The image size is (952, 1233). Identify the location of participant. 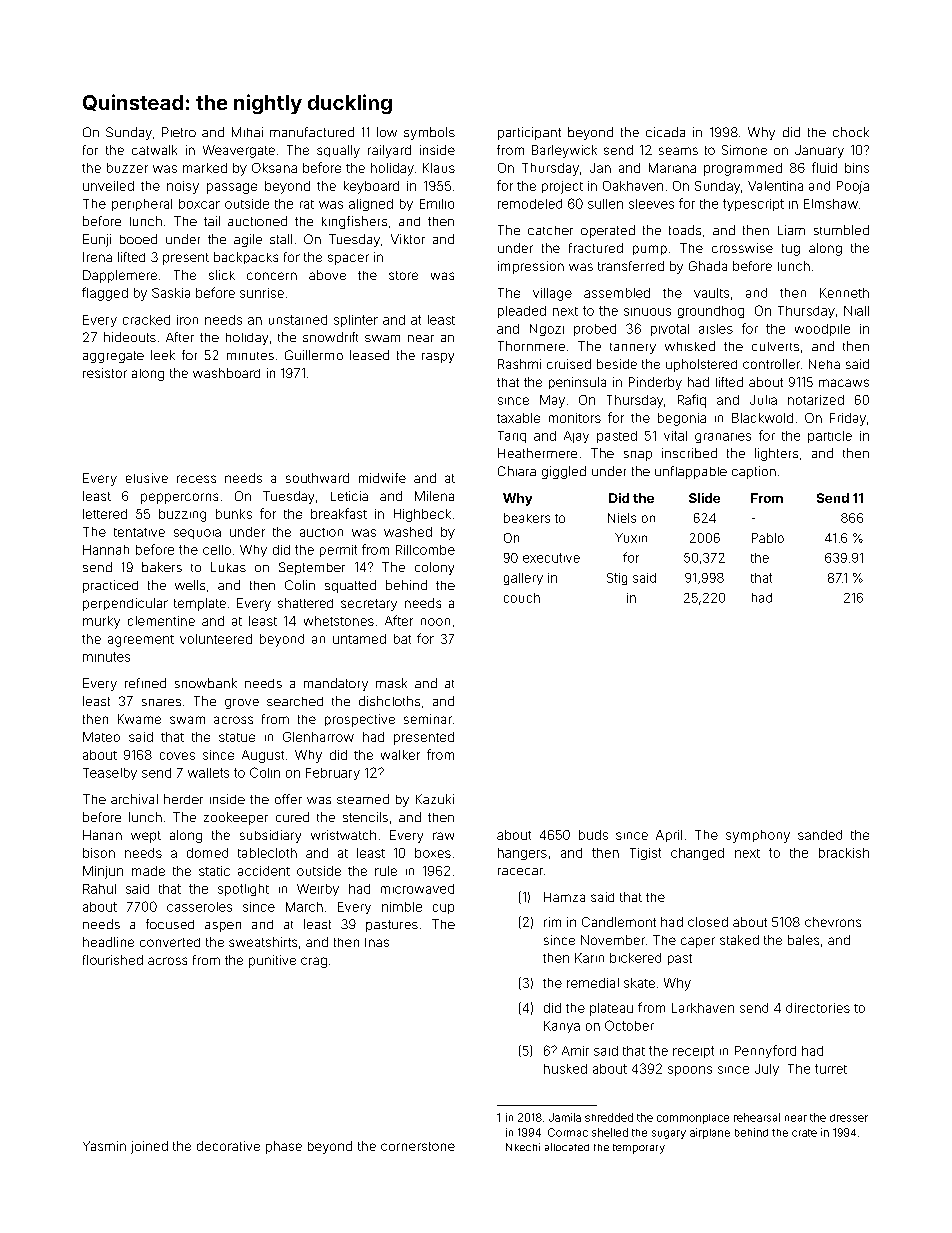
(529, 133).
